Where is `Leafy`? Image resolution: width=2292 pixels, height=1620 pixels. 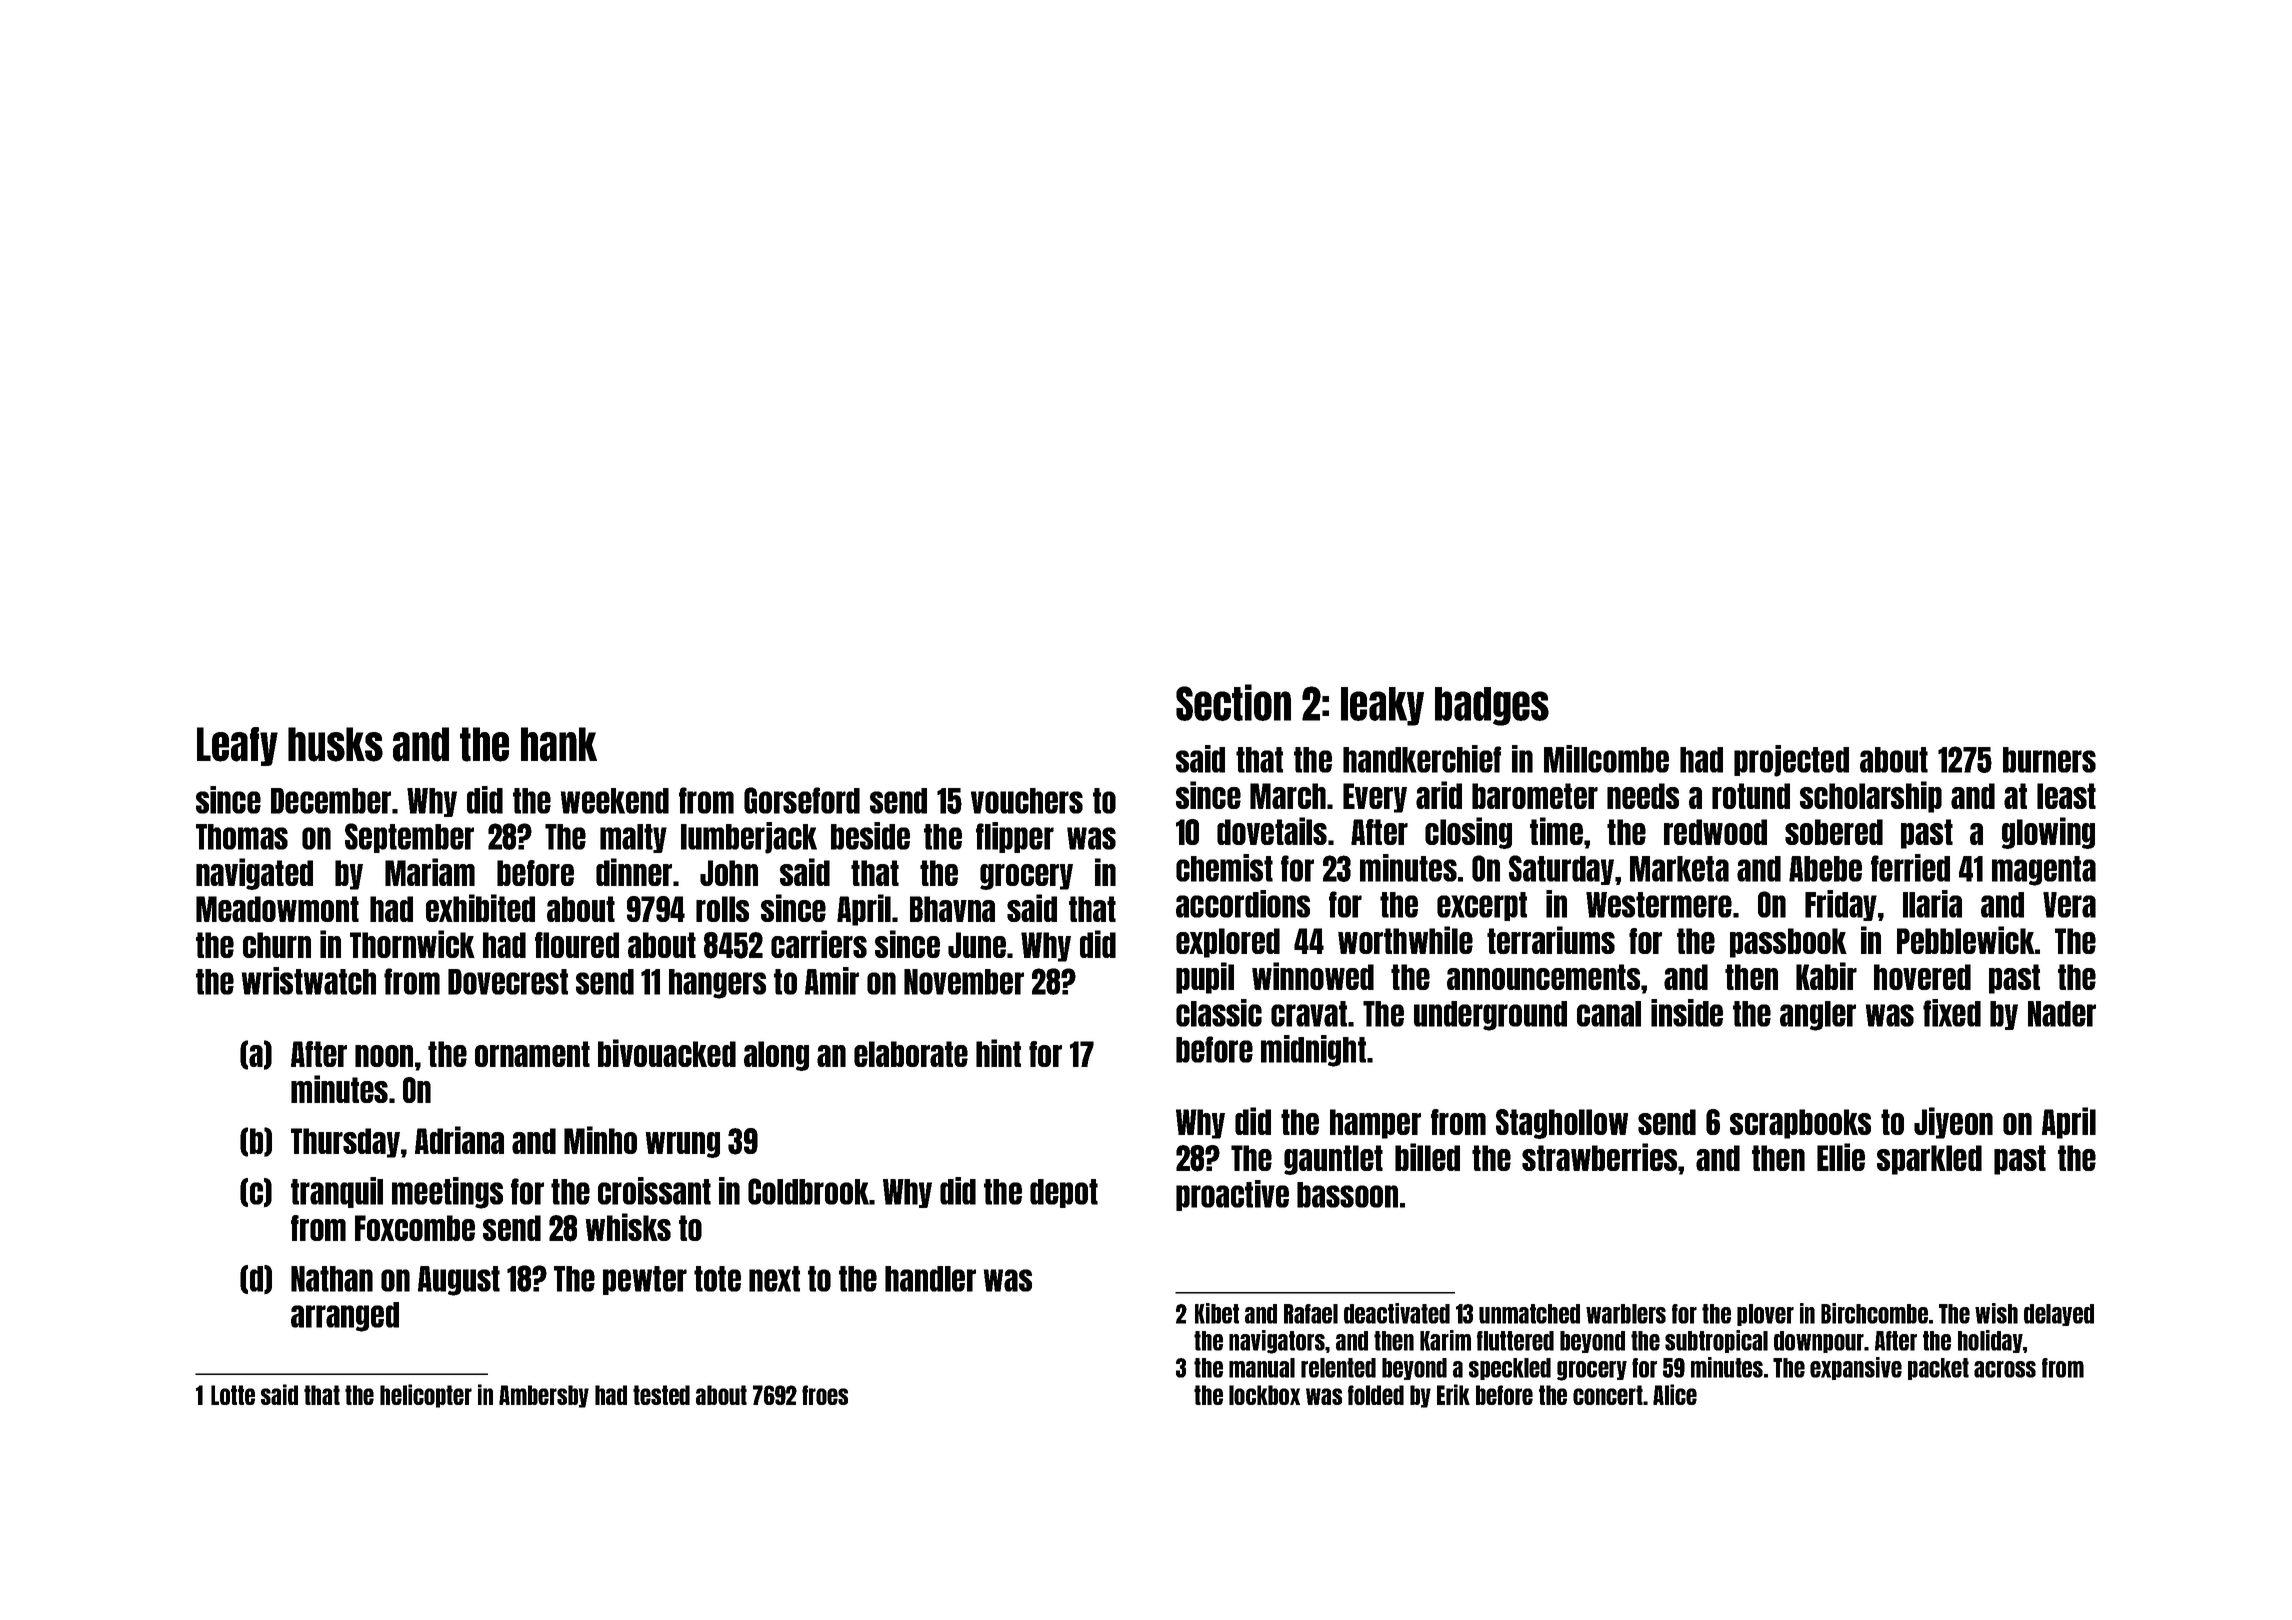 Leafy is located at coordinates (237, 746).
